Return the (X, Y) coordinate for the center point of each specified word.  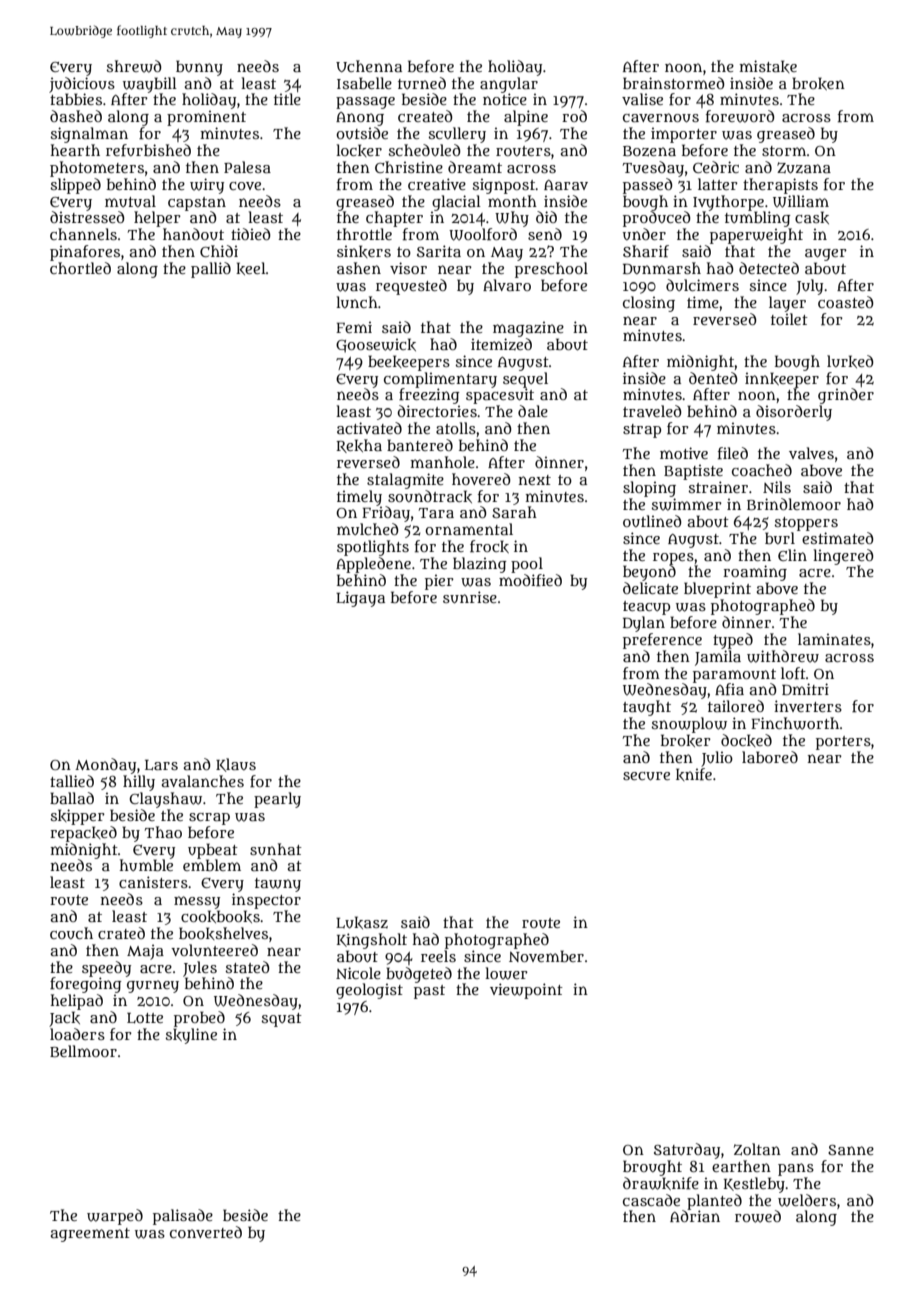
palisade (183, 1217)
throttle (364, 234)
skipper (77, 817)
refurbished (148, 150)
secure (646, 776)
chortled (80, 268)
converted (206, 1232)
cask (812, 217)
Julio (717, 759)
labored (770, 757)
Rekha (359, 446)
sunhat (276, 849)
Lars (161, 765)
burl (780, 538)
